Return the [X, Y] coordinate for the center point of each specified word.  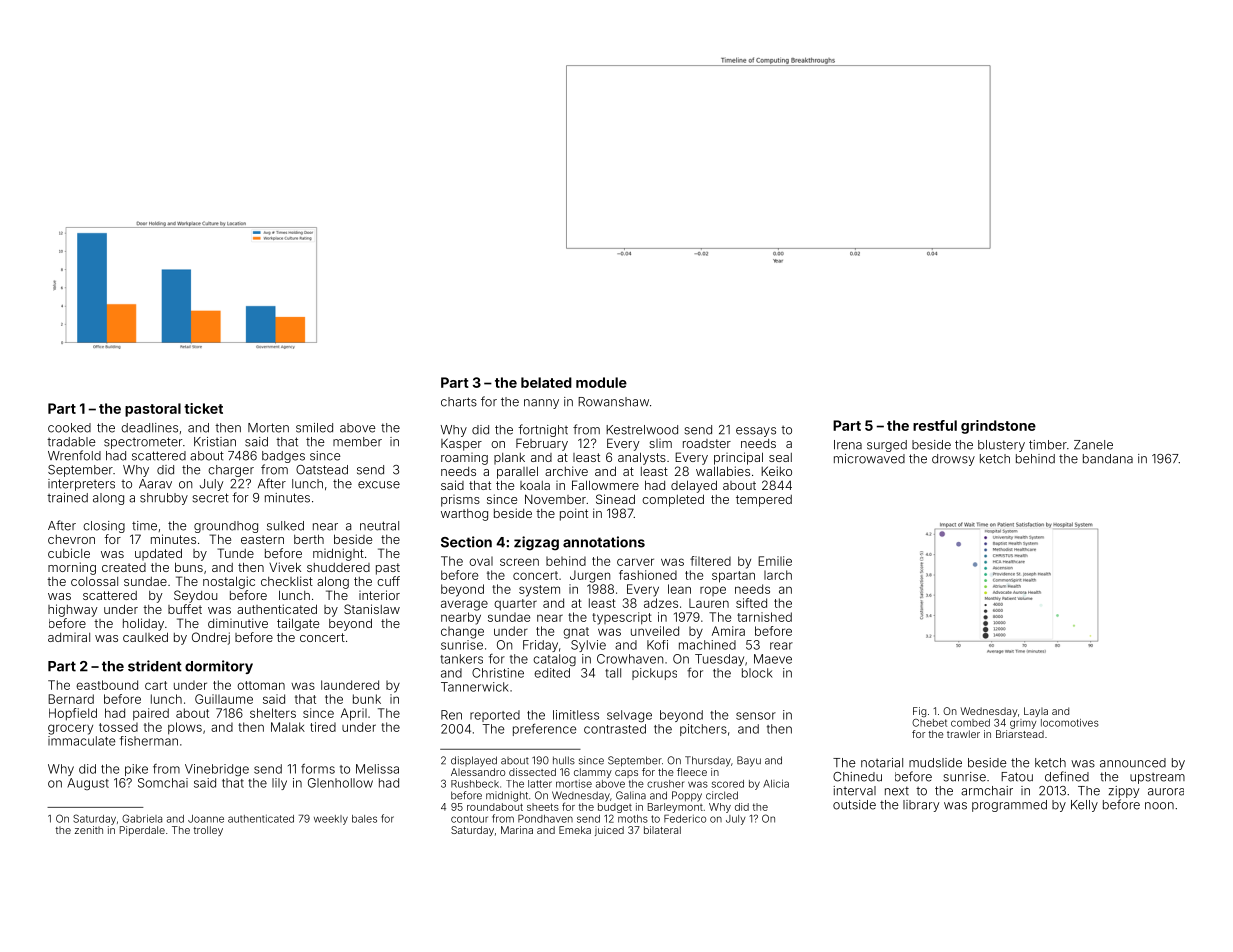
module [601, 382]
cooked [69, 428]
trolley [208, 831]
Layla [1036, 712]
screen [519, 562]
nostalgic [229, 582]
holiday [143, 624]
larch [778, 575]
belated [546, 382]
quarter [515, 604]
